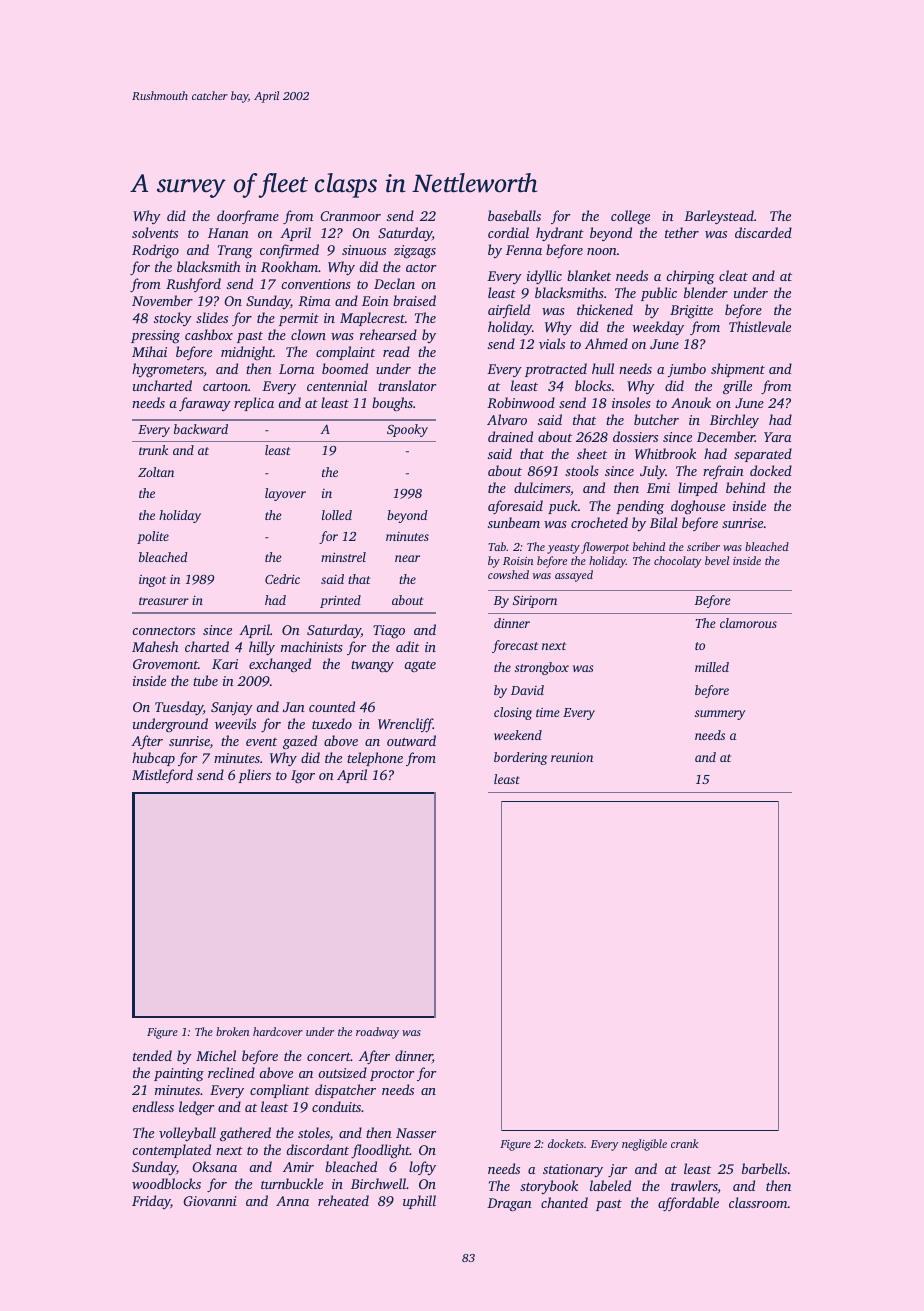 This screenshot has height=1311, width=924. I want to click on milled, so click(712, 667).
